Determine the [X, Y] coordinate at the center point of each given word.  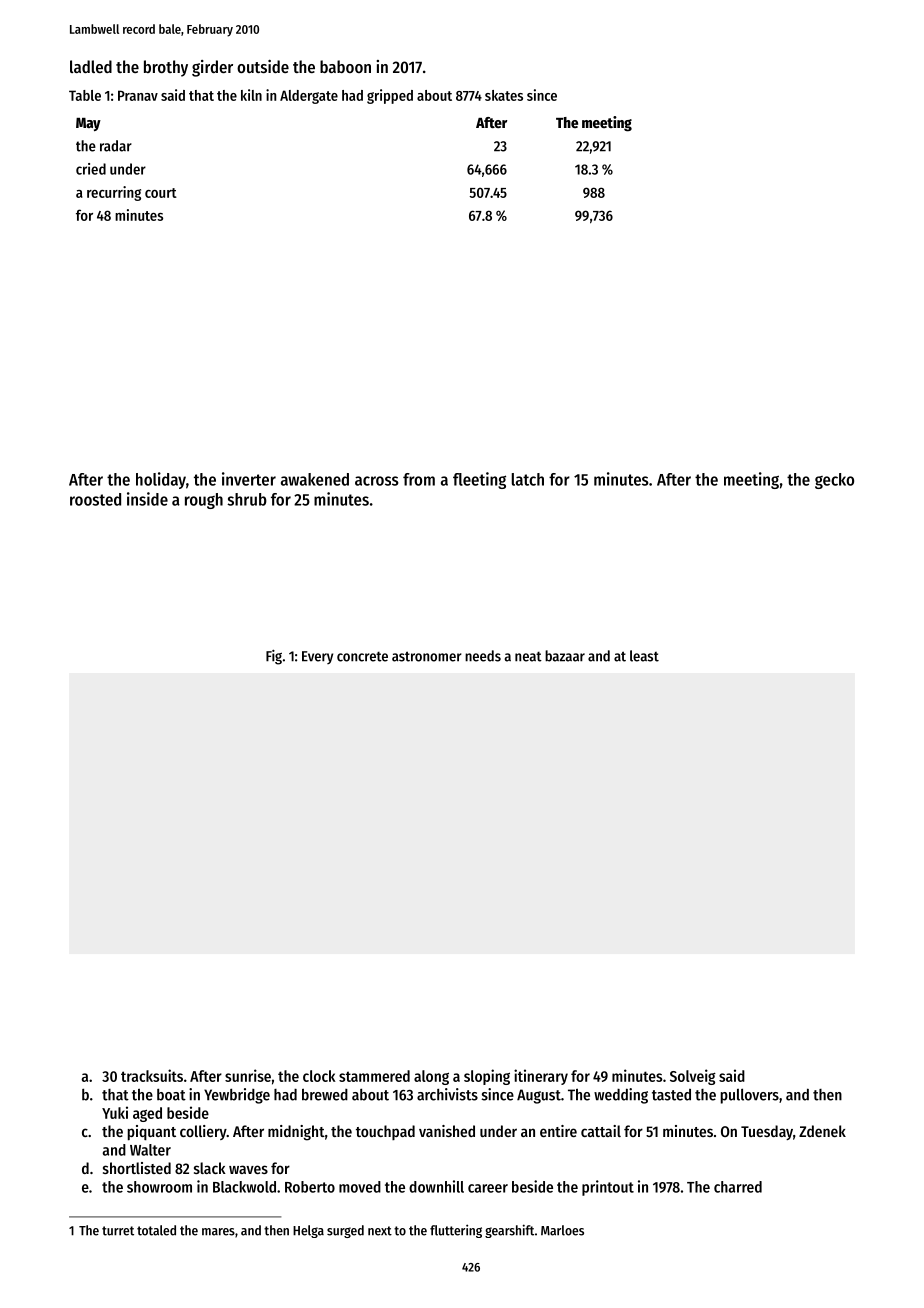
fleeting [479, 480]
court [161, 193]
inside [147, 499]
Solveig [693, 1077]
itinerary [541, 1077]
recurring [114, 193]
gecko [834, 481]
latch [528, 479]
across [377, 481]
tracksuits [152, 1075]
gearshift [509, 1231]
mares [218, 1232]
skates [504, 95]
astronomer [427, 656]
